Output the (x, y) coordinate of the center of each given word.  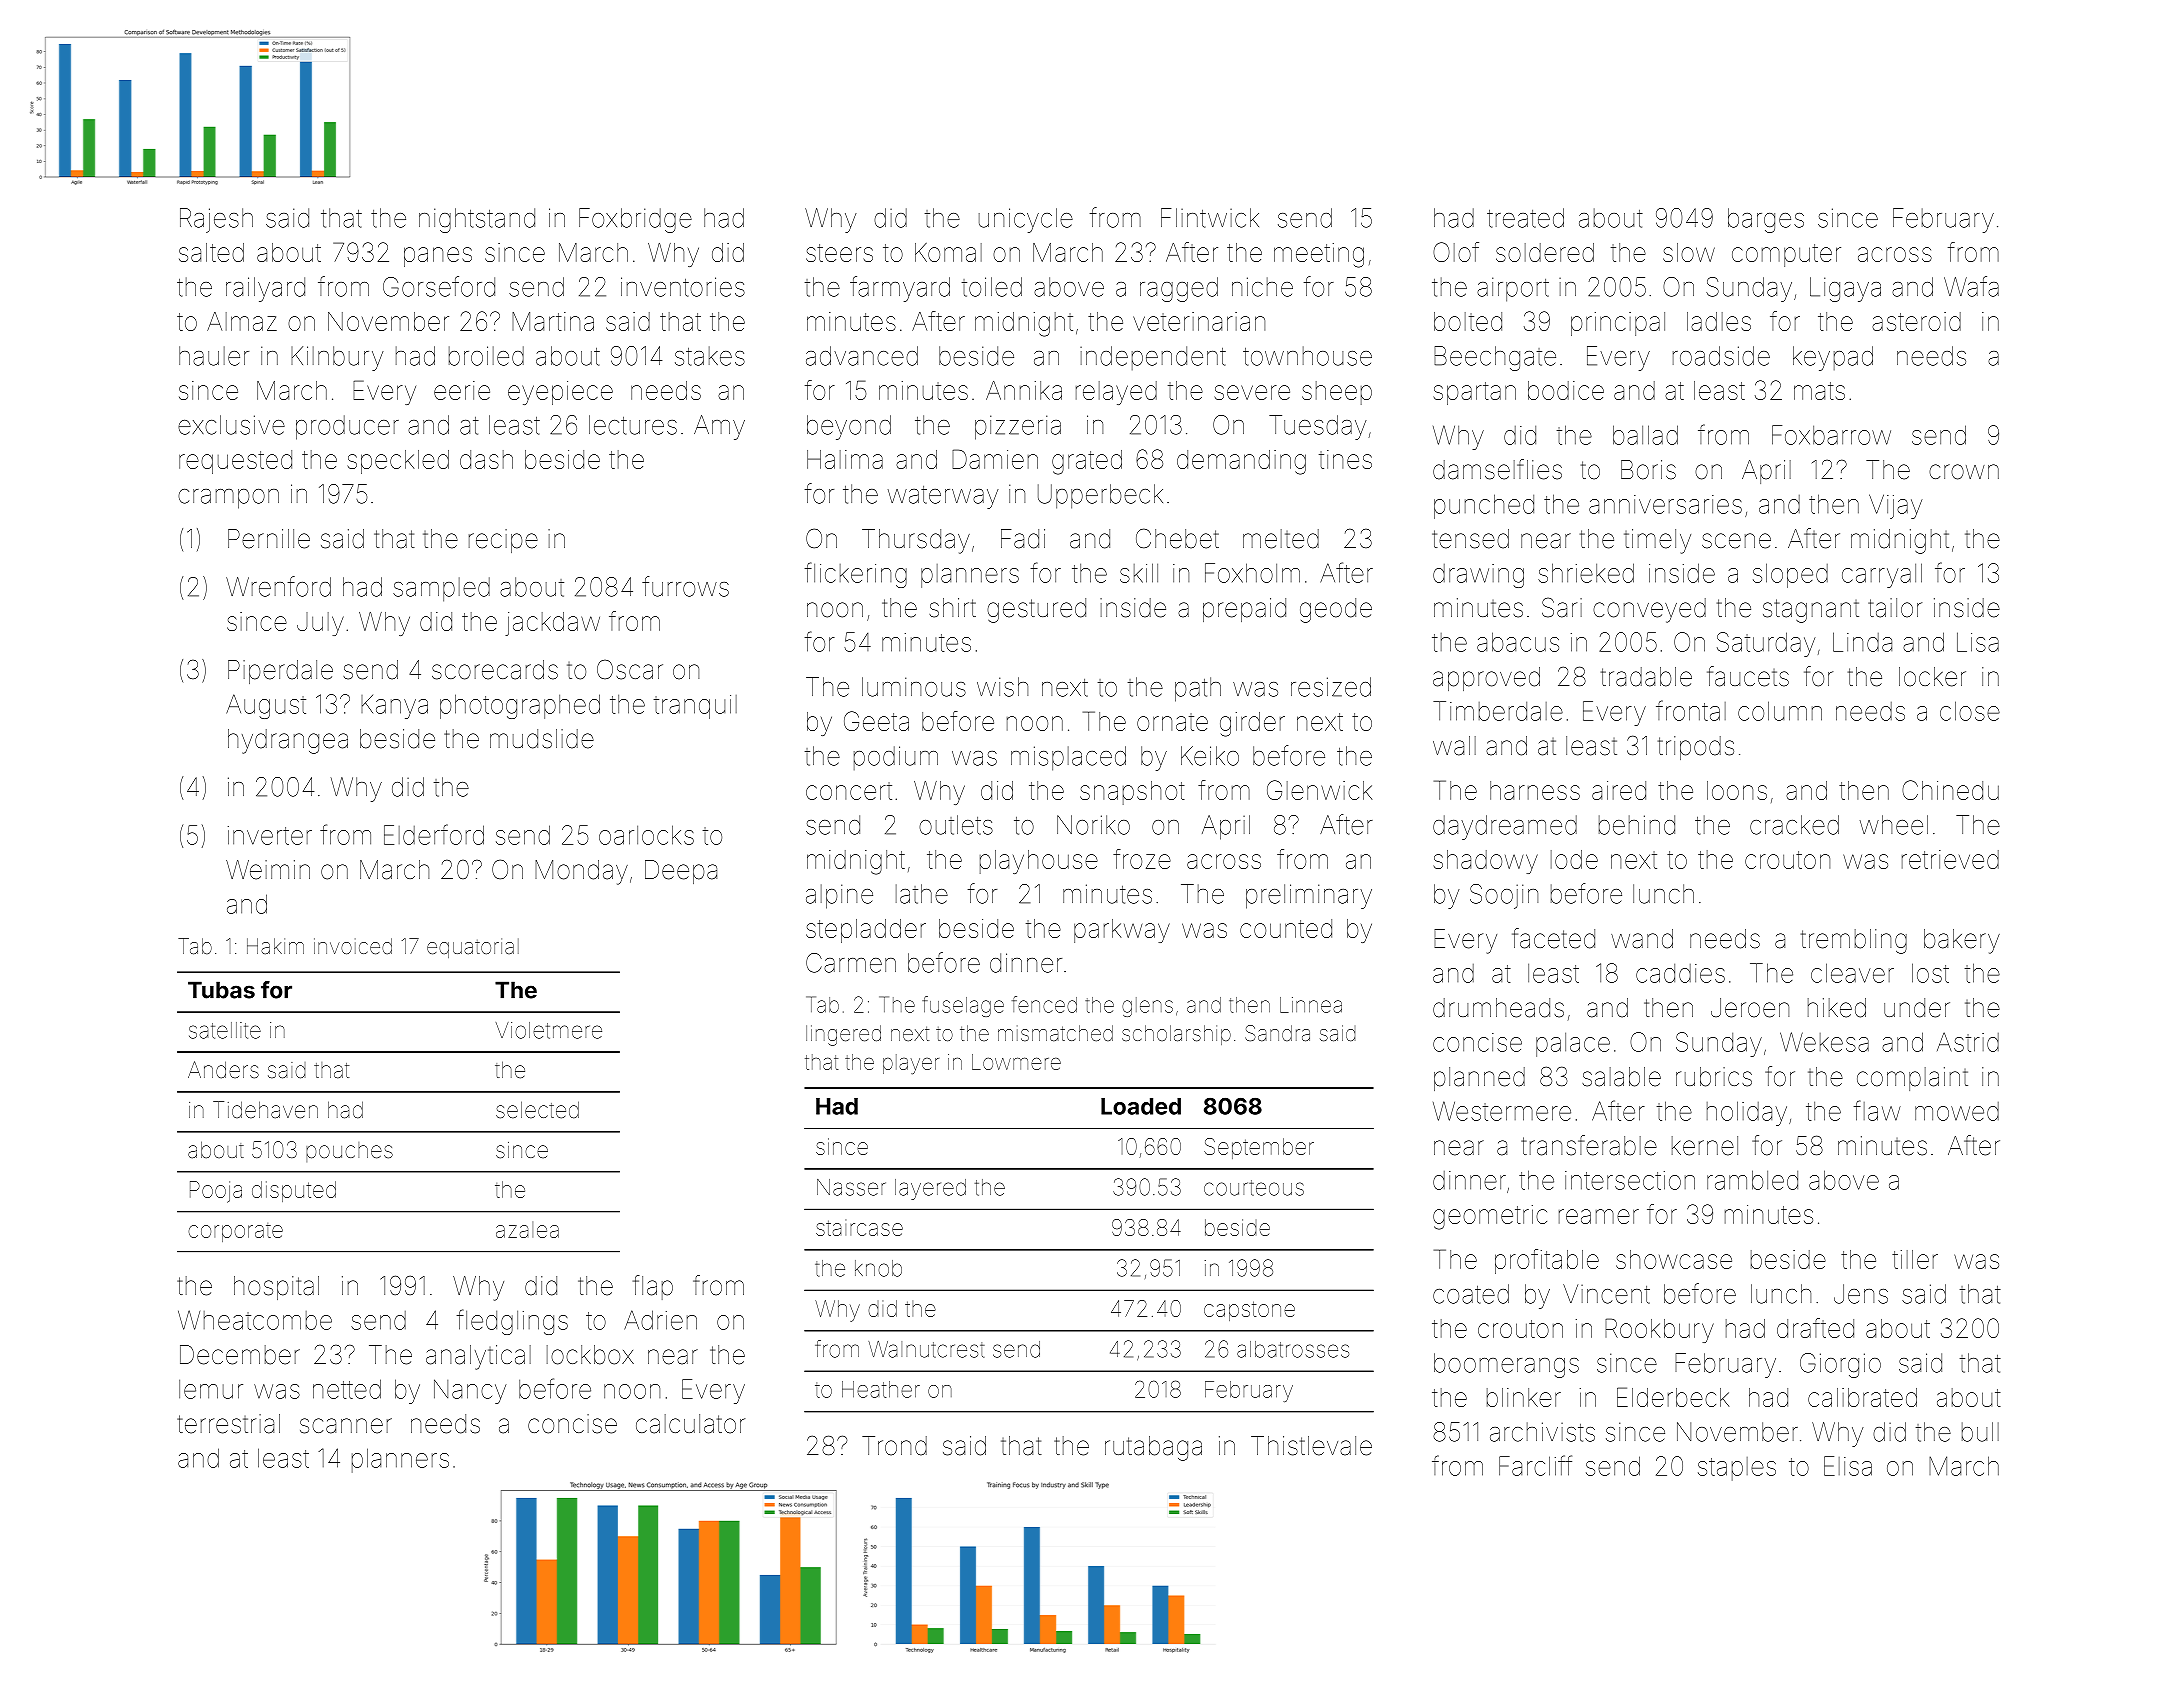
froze (1142, 859)
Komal (948, 252)
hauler (214, 356)
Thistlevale (1311, 1446)
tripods (1696, 748)
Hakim (275, 946)
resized (1331, 687)
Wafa (1971, 286)
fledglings (512, 1322)
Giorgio (1840, 1365)
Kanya (394, 707)
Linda (1862, 642)
